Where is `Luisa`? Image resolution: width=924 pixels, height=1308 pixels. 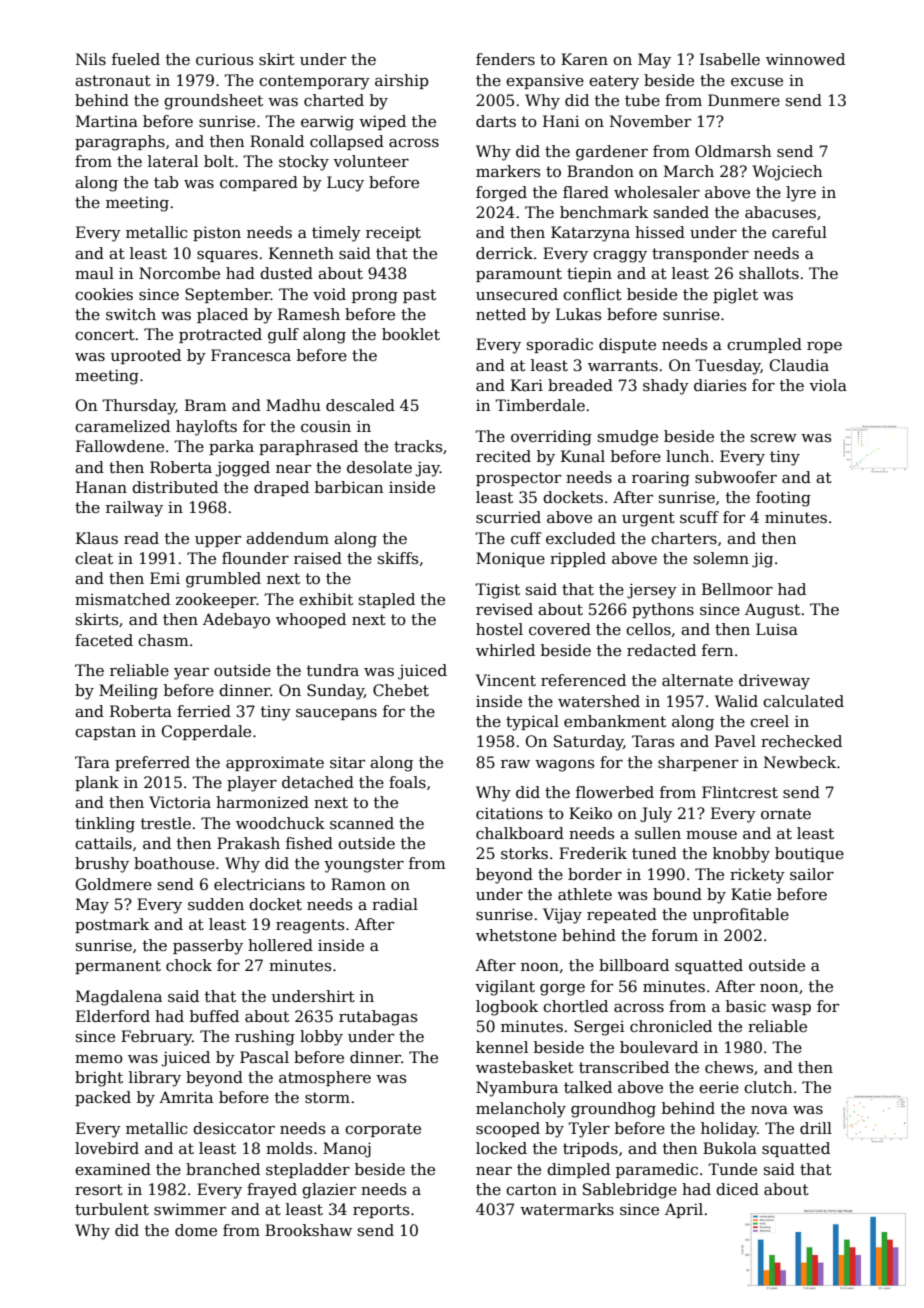 Luisa is located at coordinates (777, 629).
